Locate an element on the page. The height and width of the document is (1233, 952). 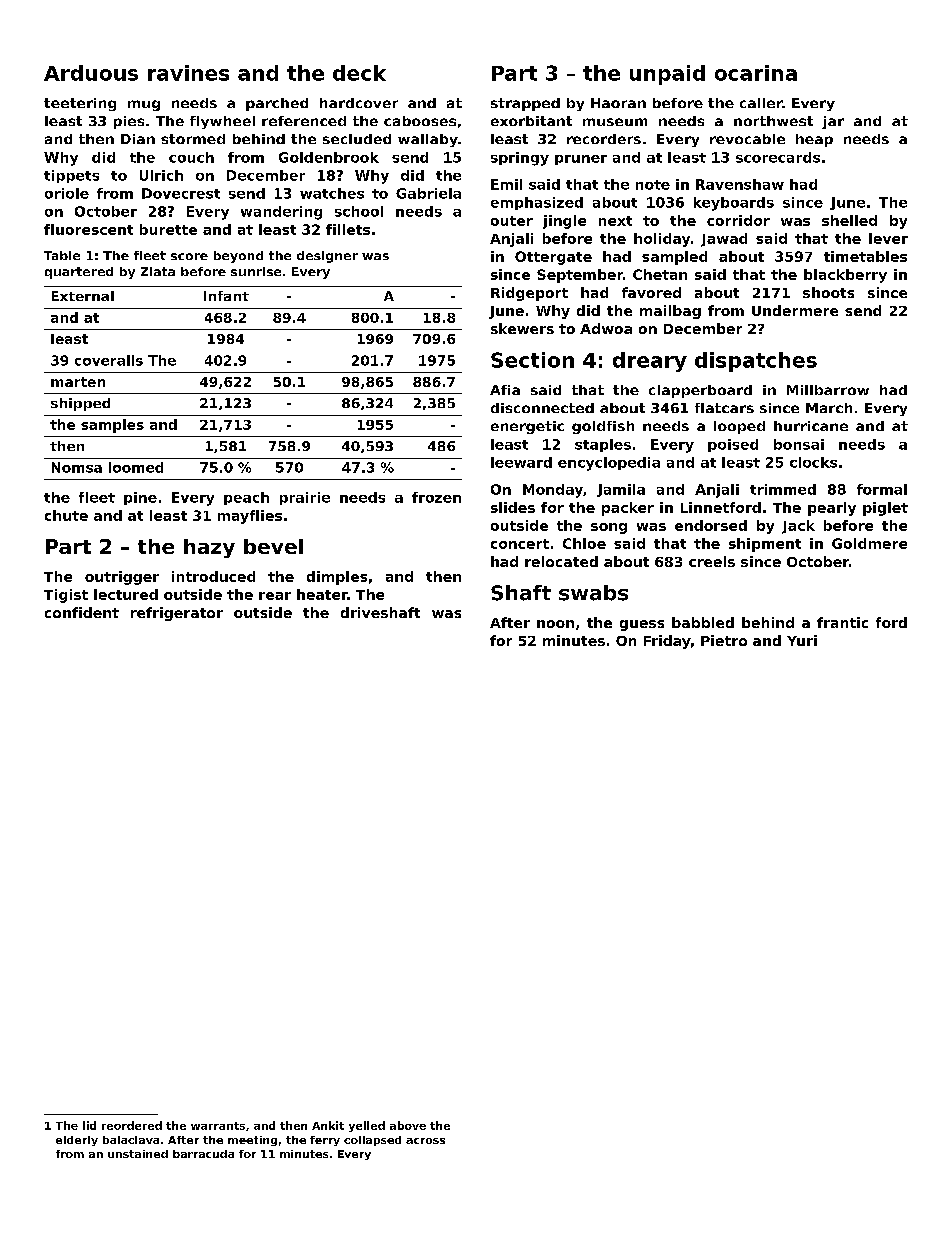
blackberry is located at coordinates (845, 276).
